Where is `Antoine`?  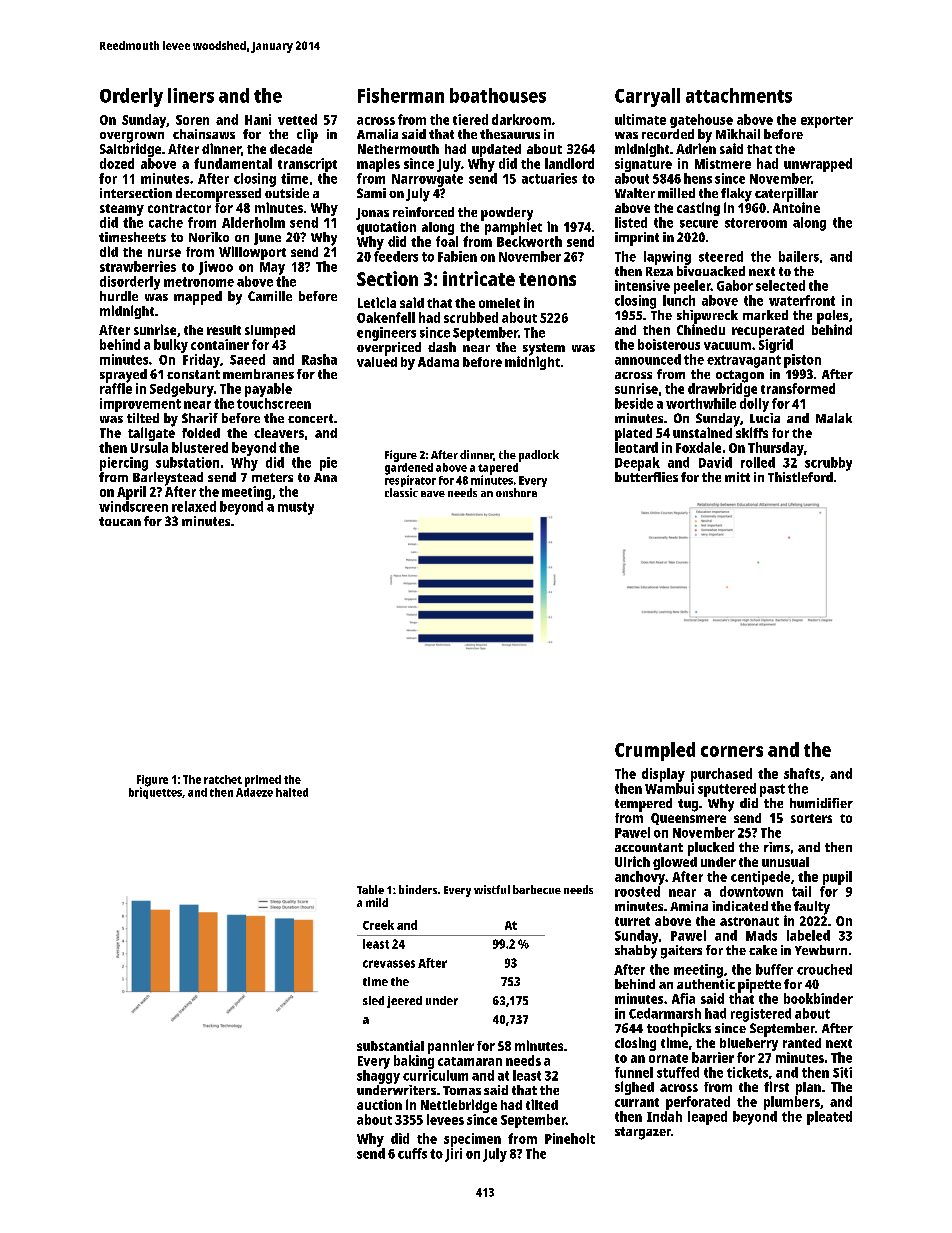 Antoine is located at coordinates (796, 207).
